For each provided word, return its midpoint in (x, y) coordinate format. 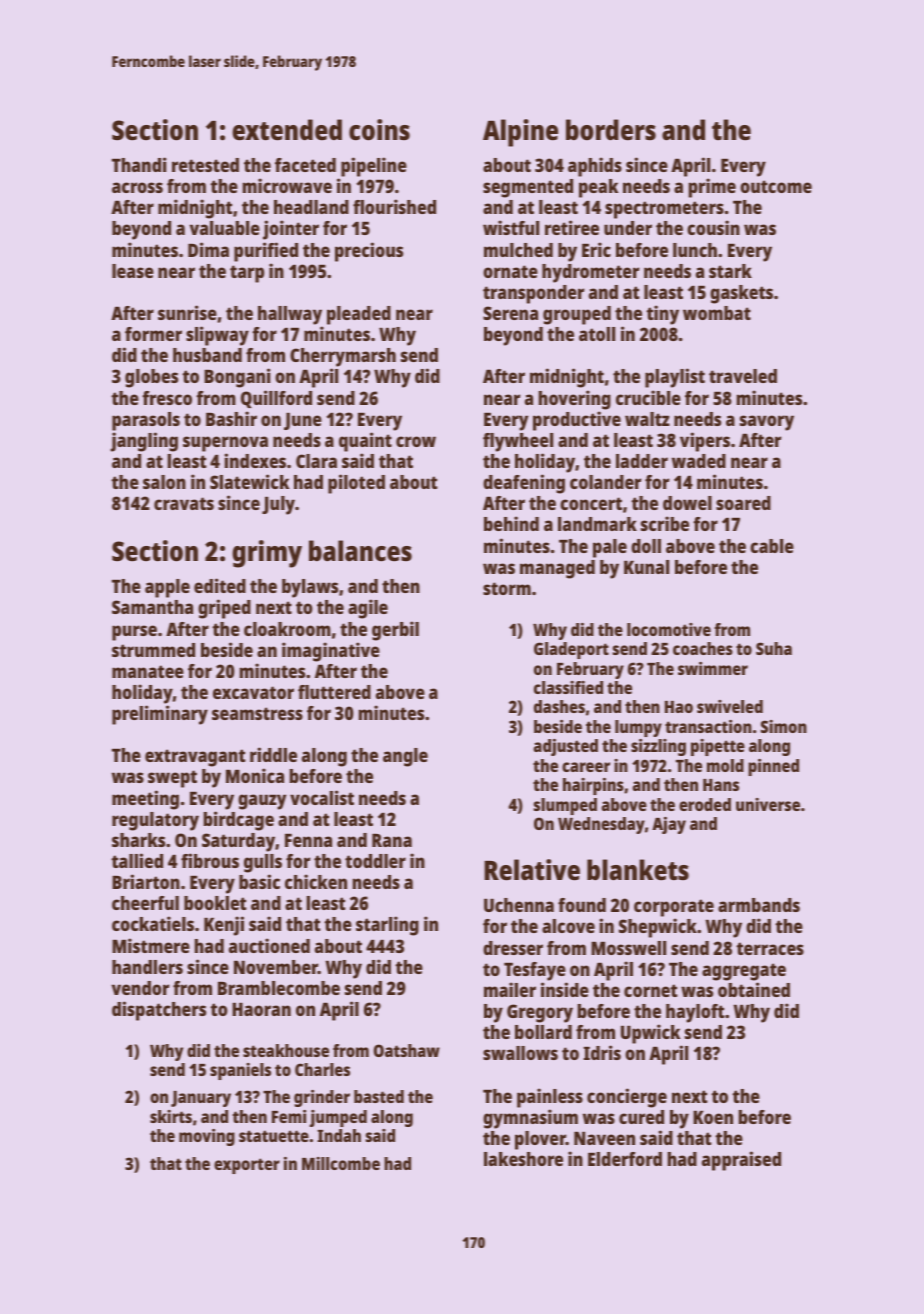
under (628, 228)
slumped (565, 806)
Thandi (139, 164)
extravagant (195, 758)
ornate (510, 271)
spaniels (240, 1071)
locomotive (669, 629)
